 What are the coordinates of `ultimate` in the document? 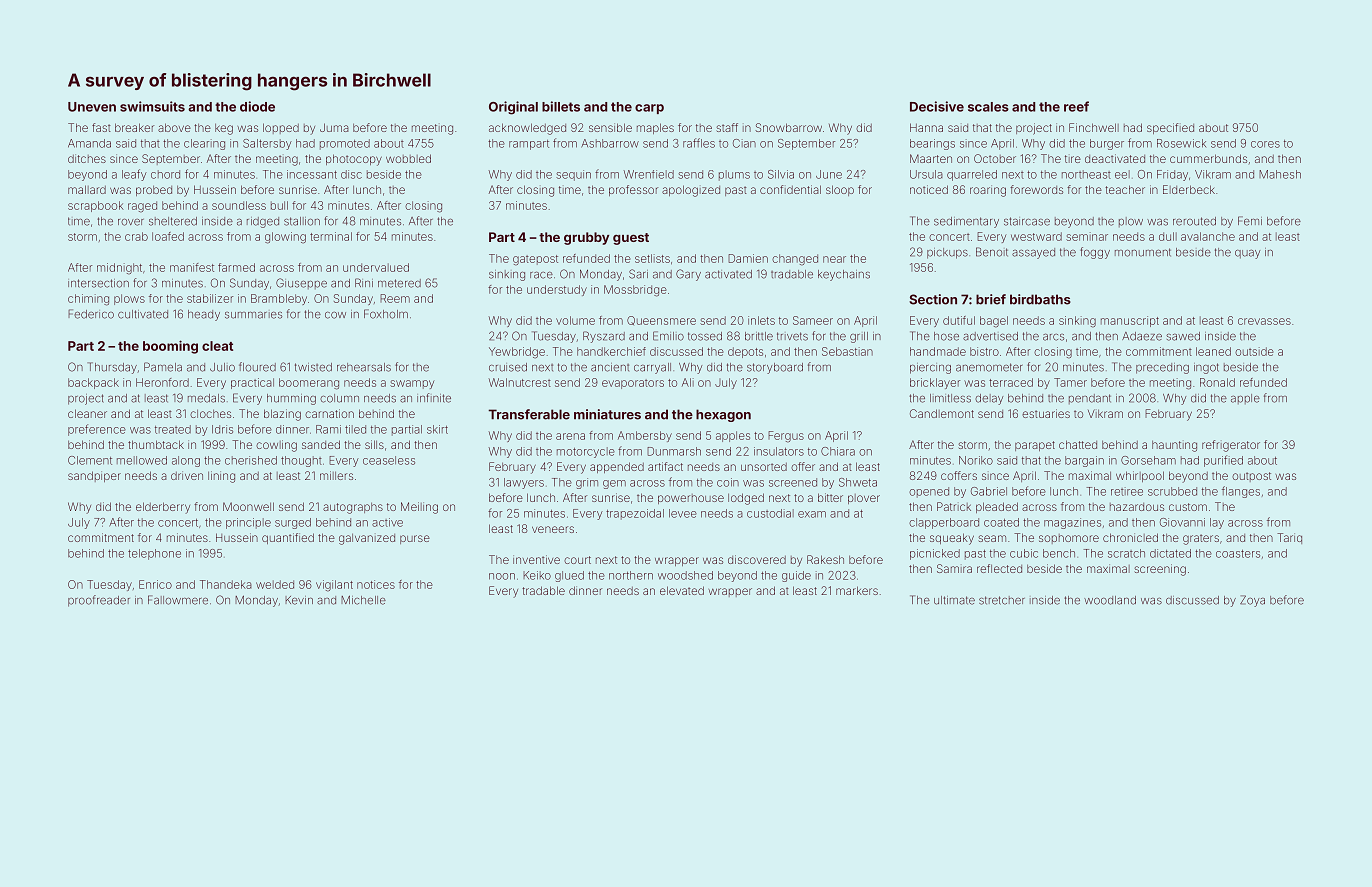 It's located at (954, 600).
